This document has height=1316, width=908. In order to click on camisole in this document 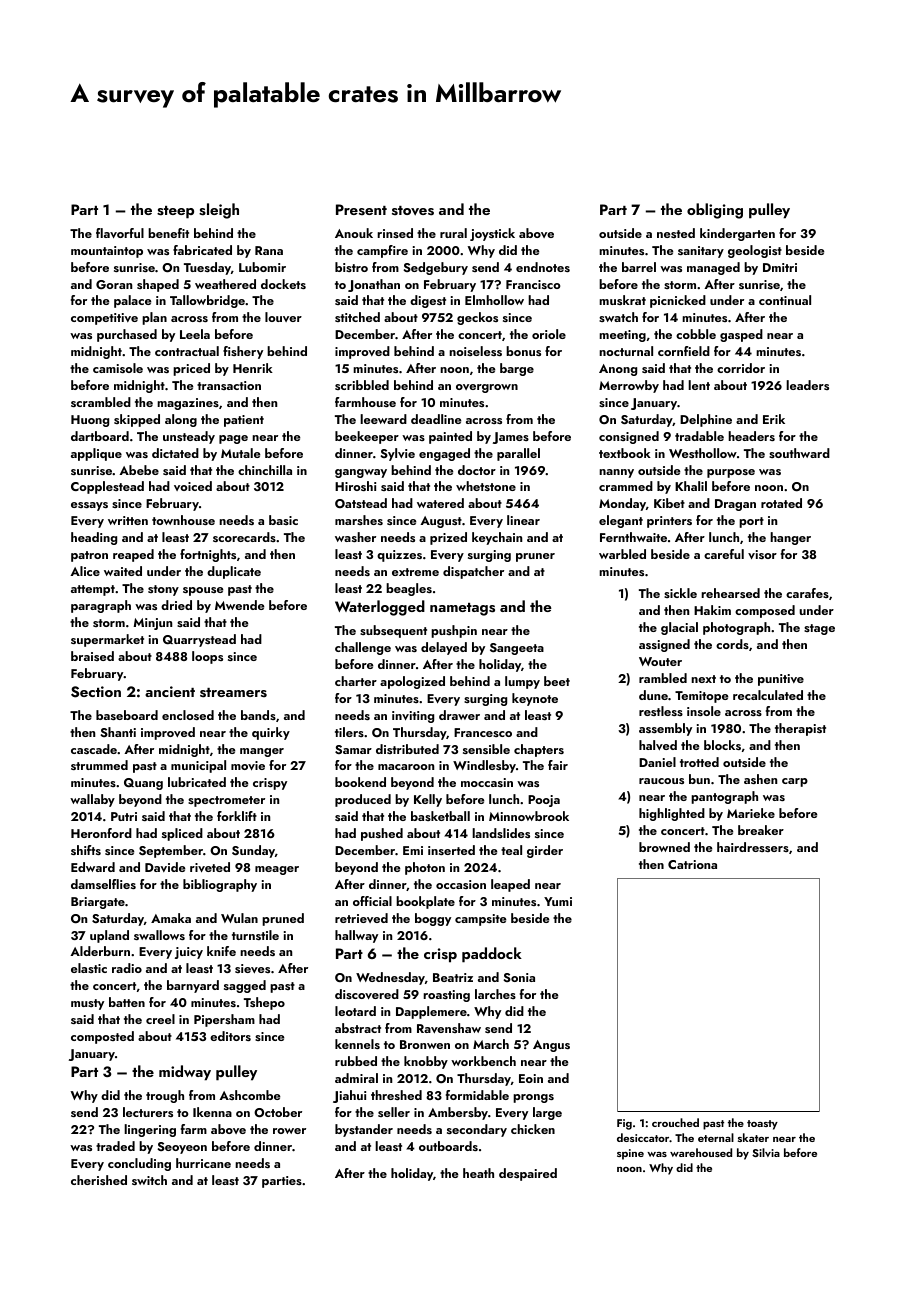, I will do `click(118, 368)`.
